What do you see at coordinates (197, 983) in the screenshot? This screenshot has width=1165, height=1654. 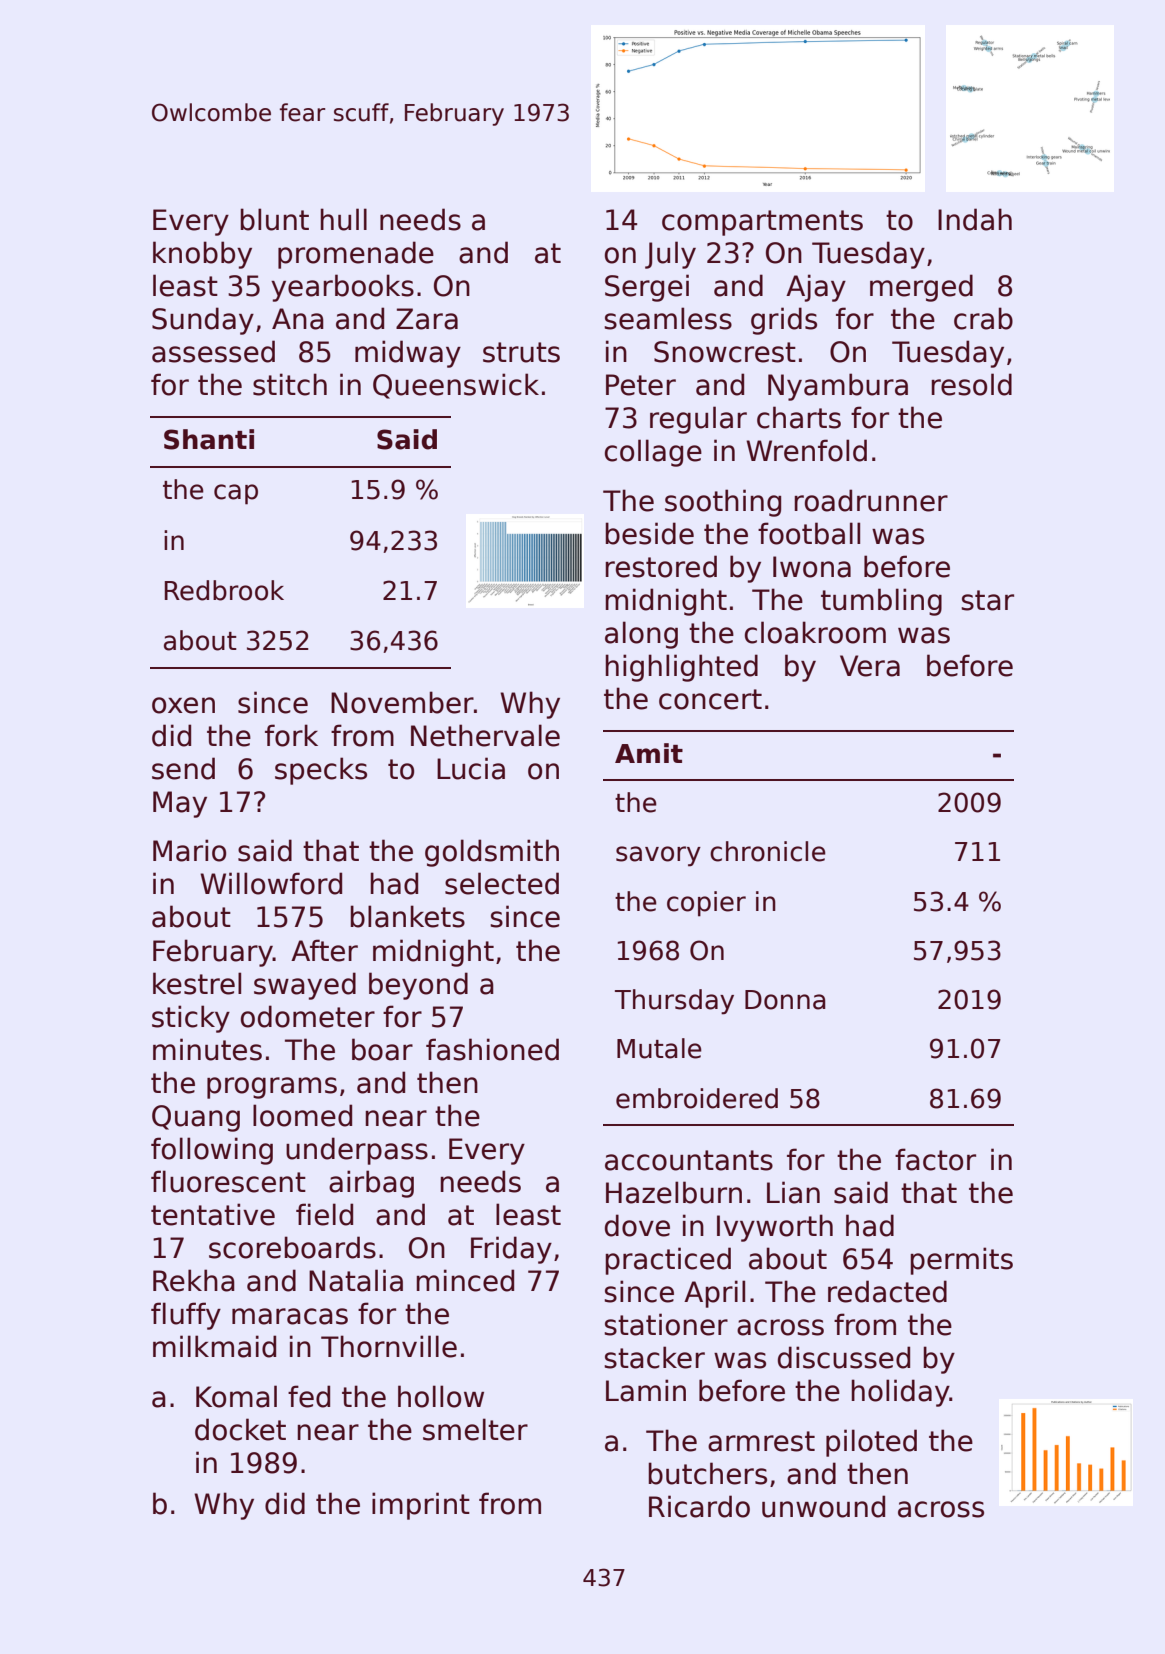 I see `kestrel` at bounding box center [197, 983].
